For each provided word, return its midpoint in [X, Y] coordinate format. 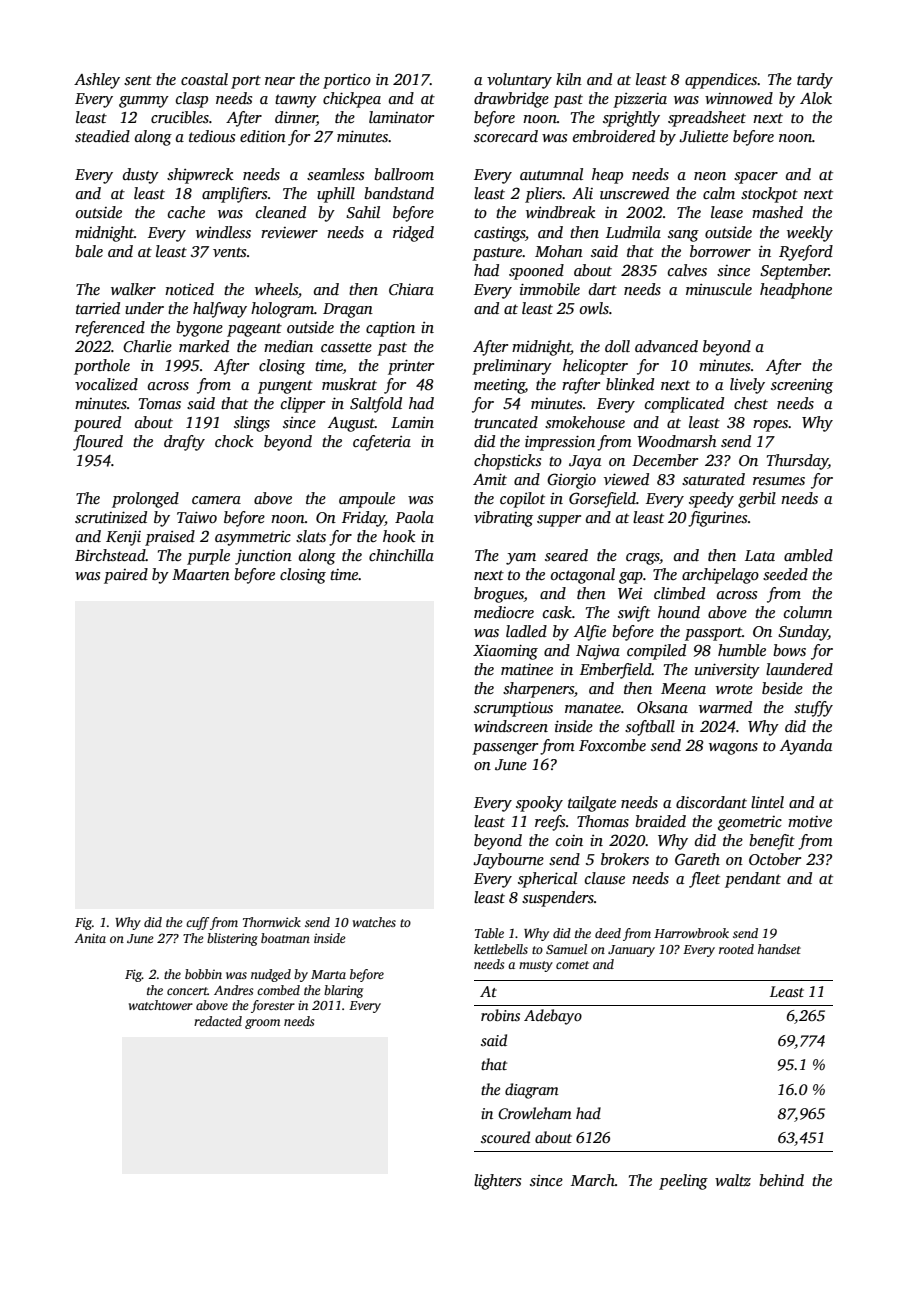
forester [273, 1006]
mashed [777, 212]
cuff [197, 923]
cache [186, 212]
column [808, 612]
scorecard [506, 136]
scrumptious [513, 709]
